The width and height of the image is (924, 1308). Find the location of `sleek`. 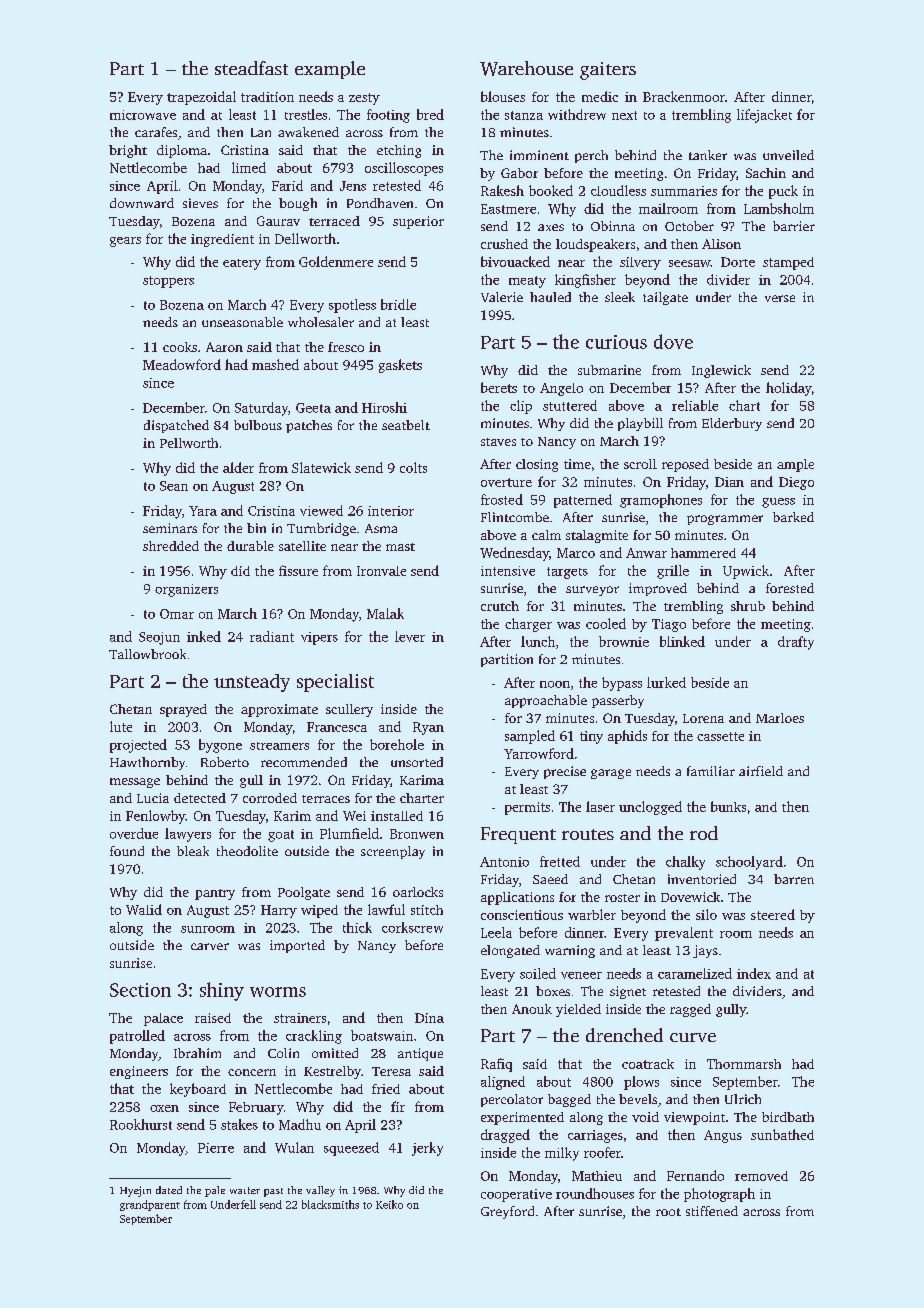

sleek is located at coordinates (620, 297).
